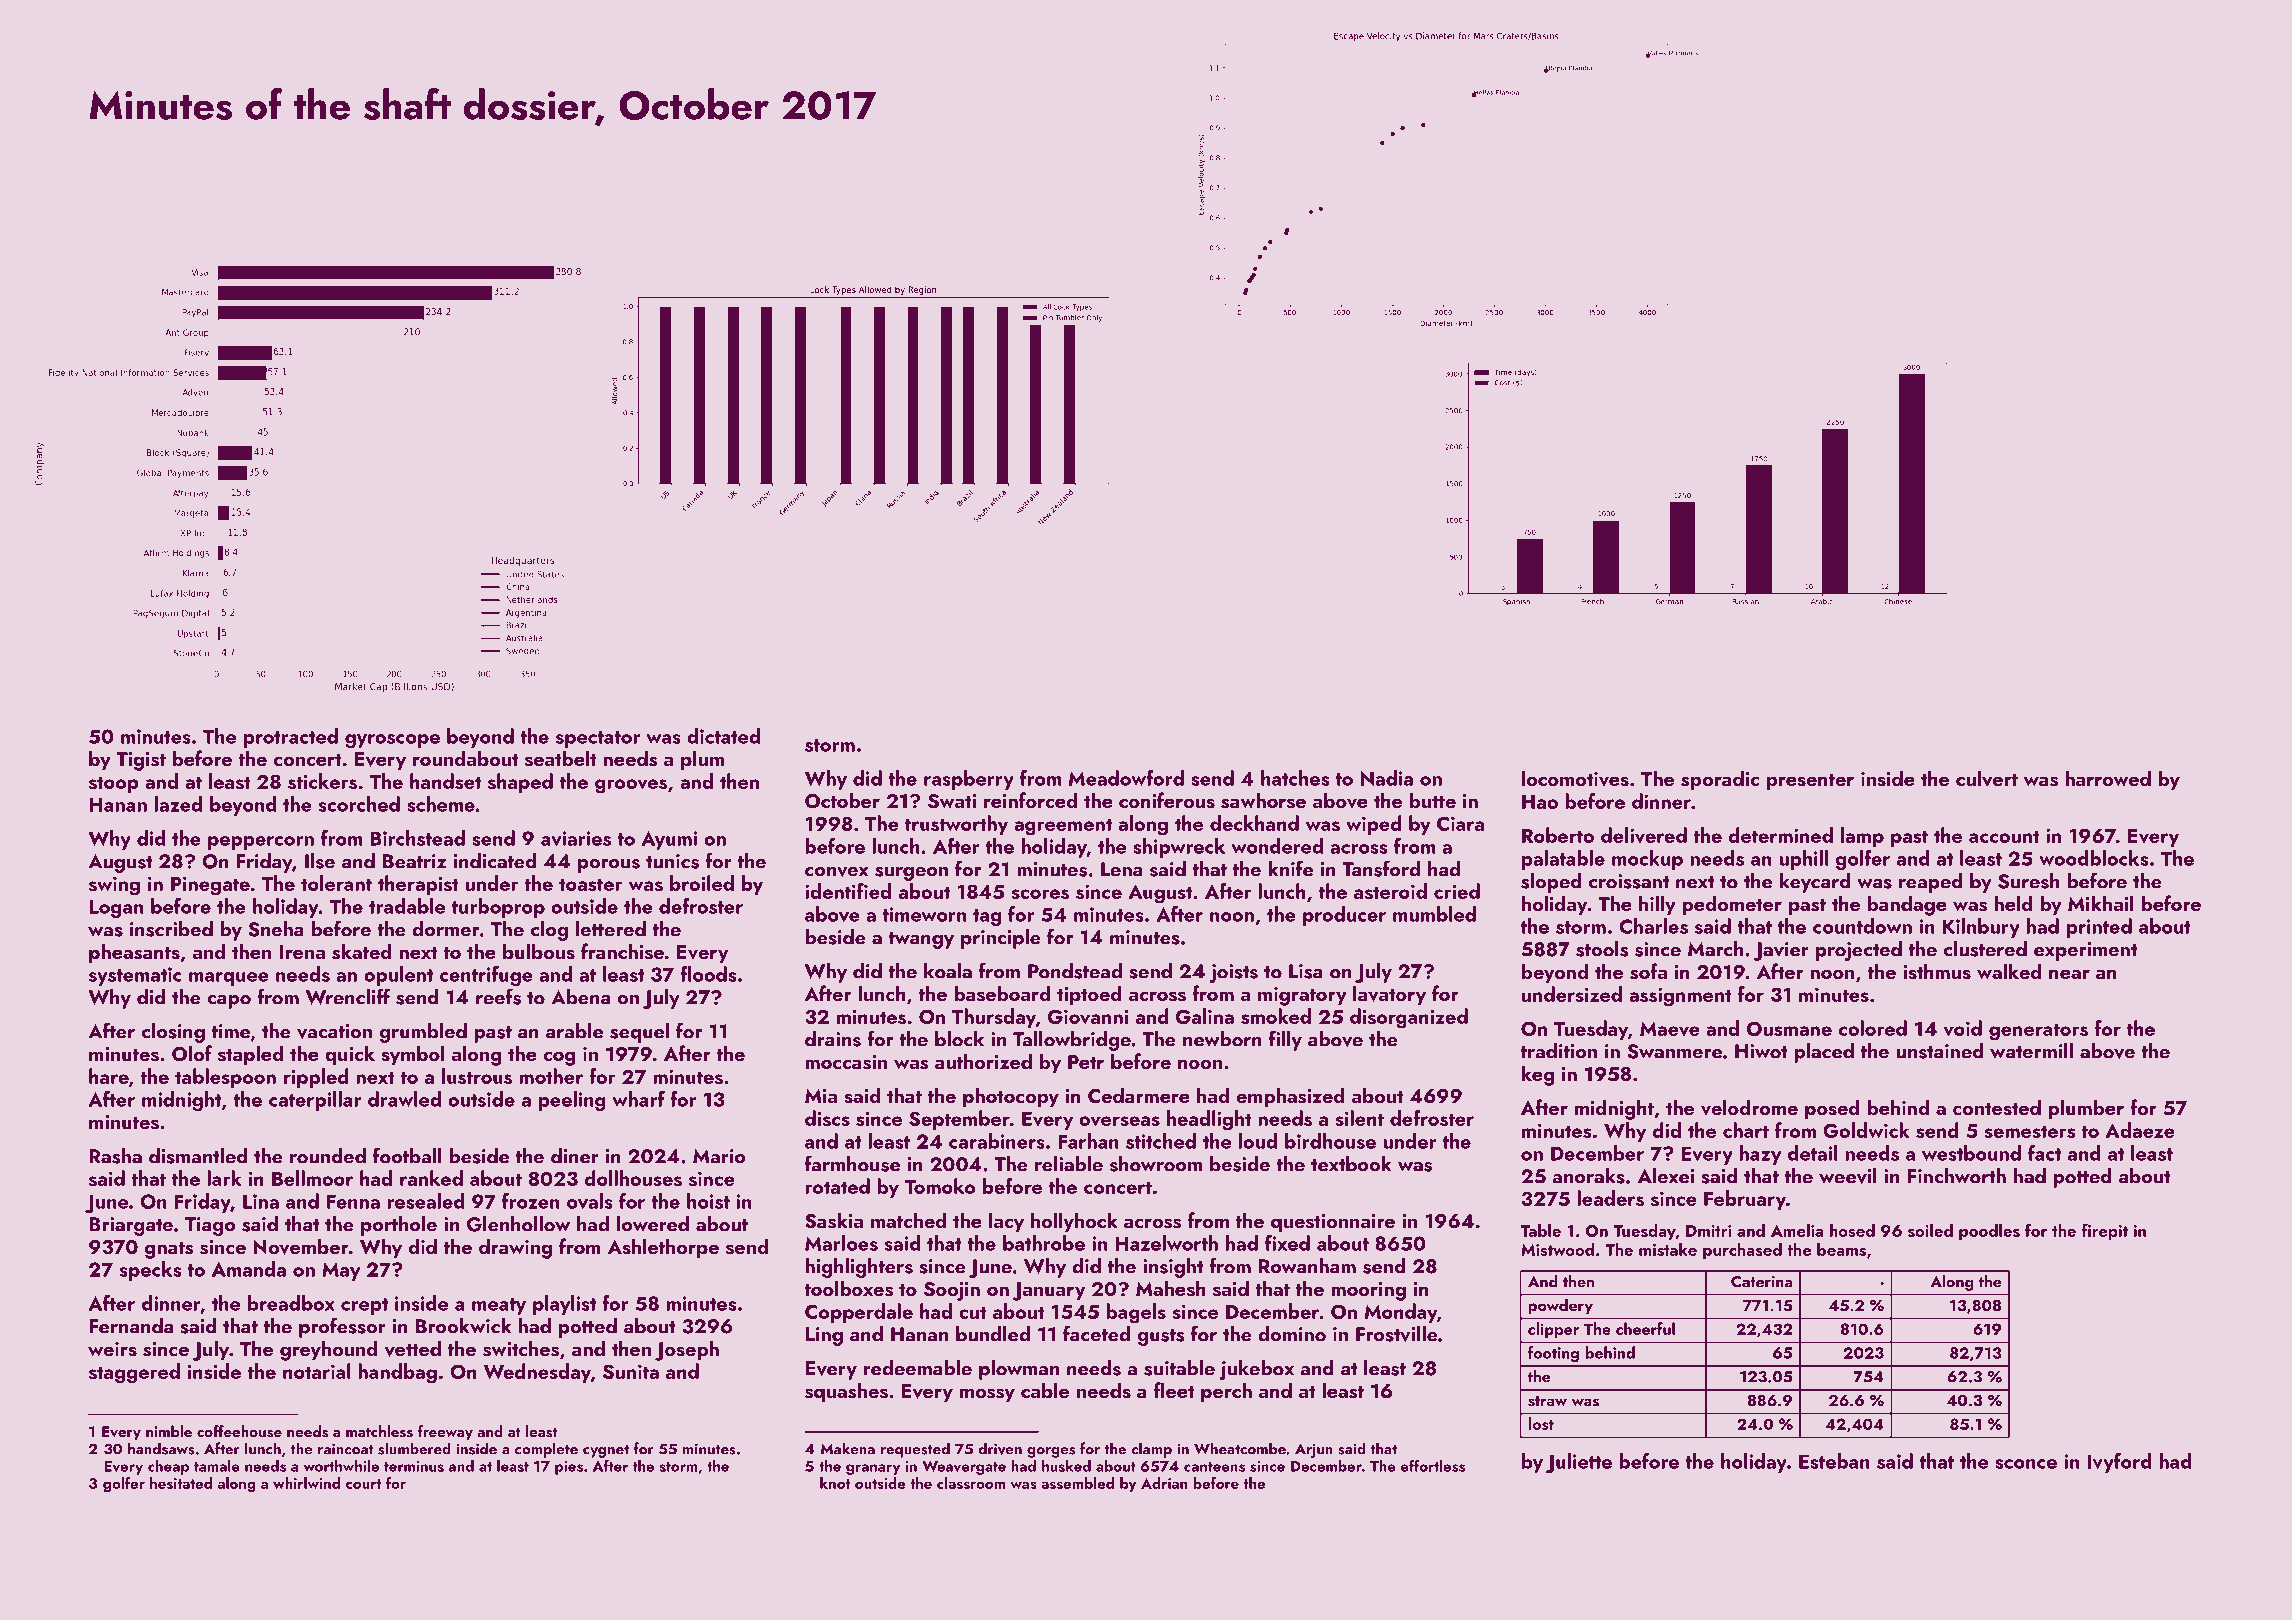  Describe the element at coordinates (836, 872) in the screenshot. I see `convex` at that location.
